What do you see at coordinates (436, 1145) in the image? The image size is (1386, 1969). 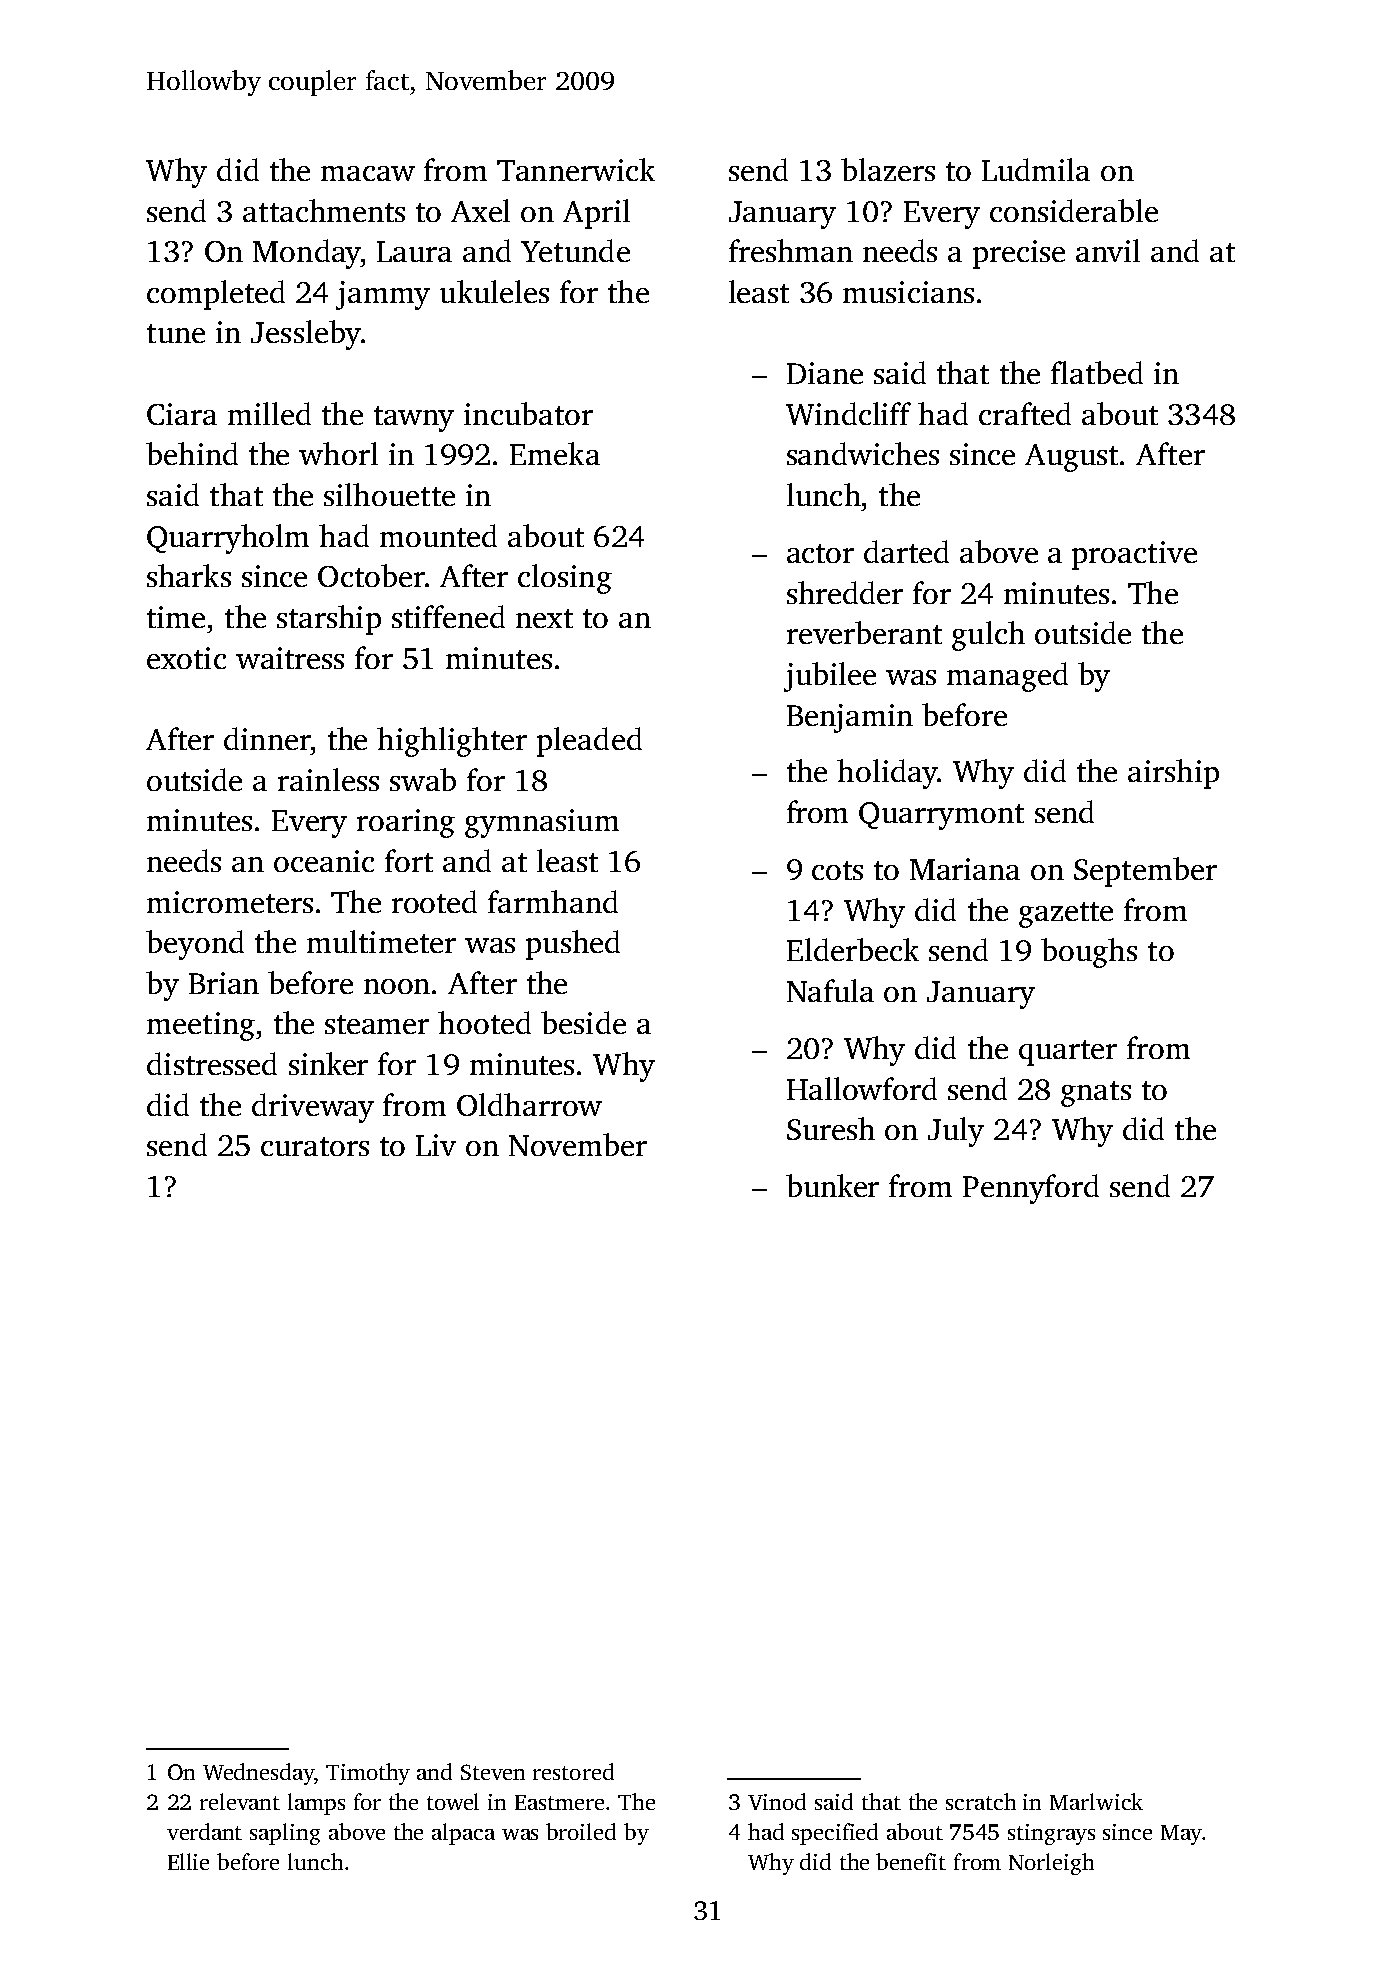 I see `Liv` at bounding box center [436, 1145].
